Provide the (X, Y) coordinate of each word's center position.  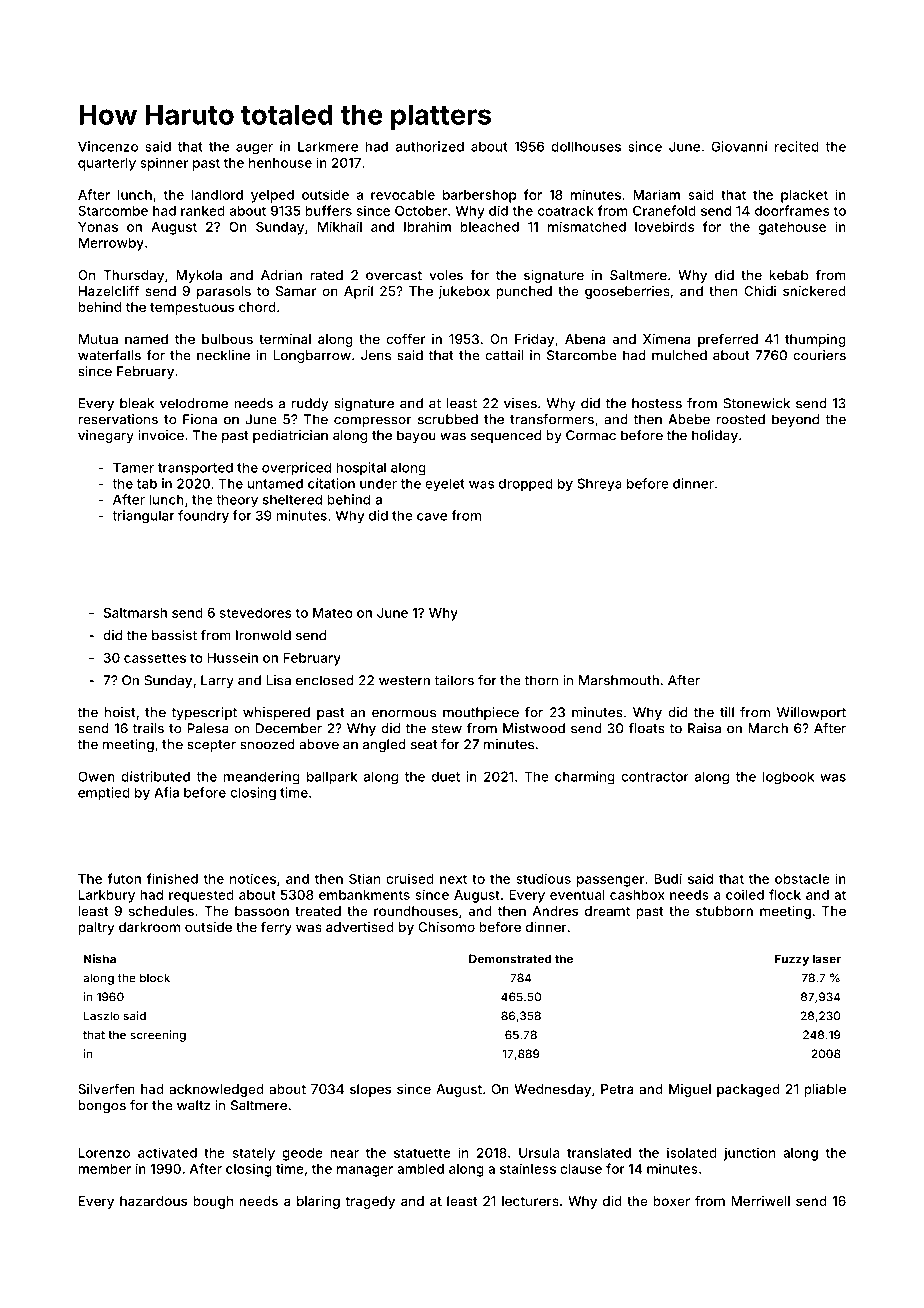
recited (797, 146)
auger (254, 149)
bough (213, 1202)
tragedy (370, 1202)
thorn (541, 680)
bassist (174, 635)
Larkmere (328, 147)
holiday (715, 436)
